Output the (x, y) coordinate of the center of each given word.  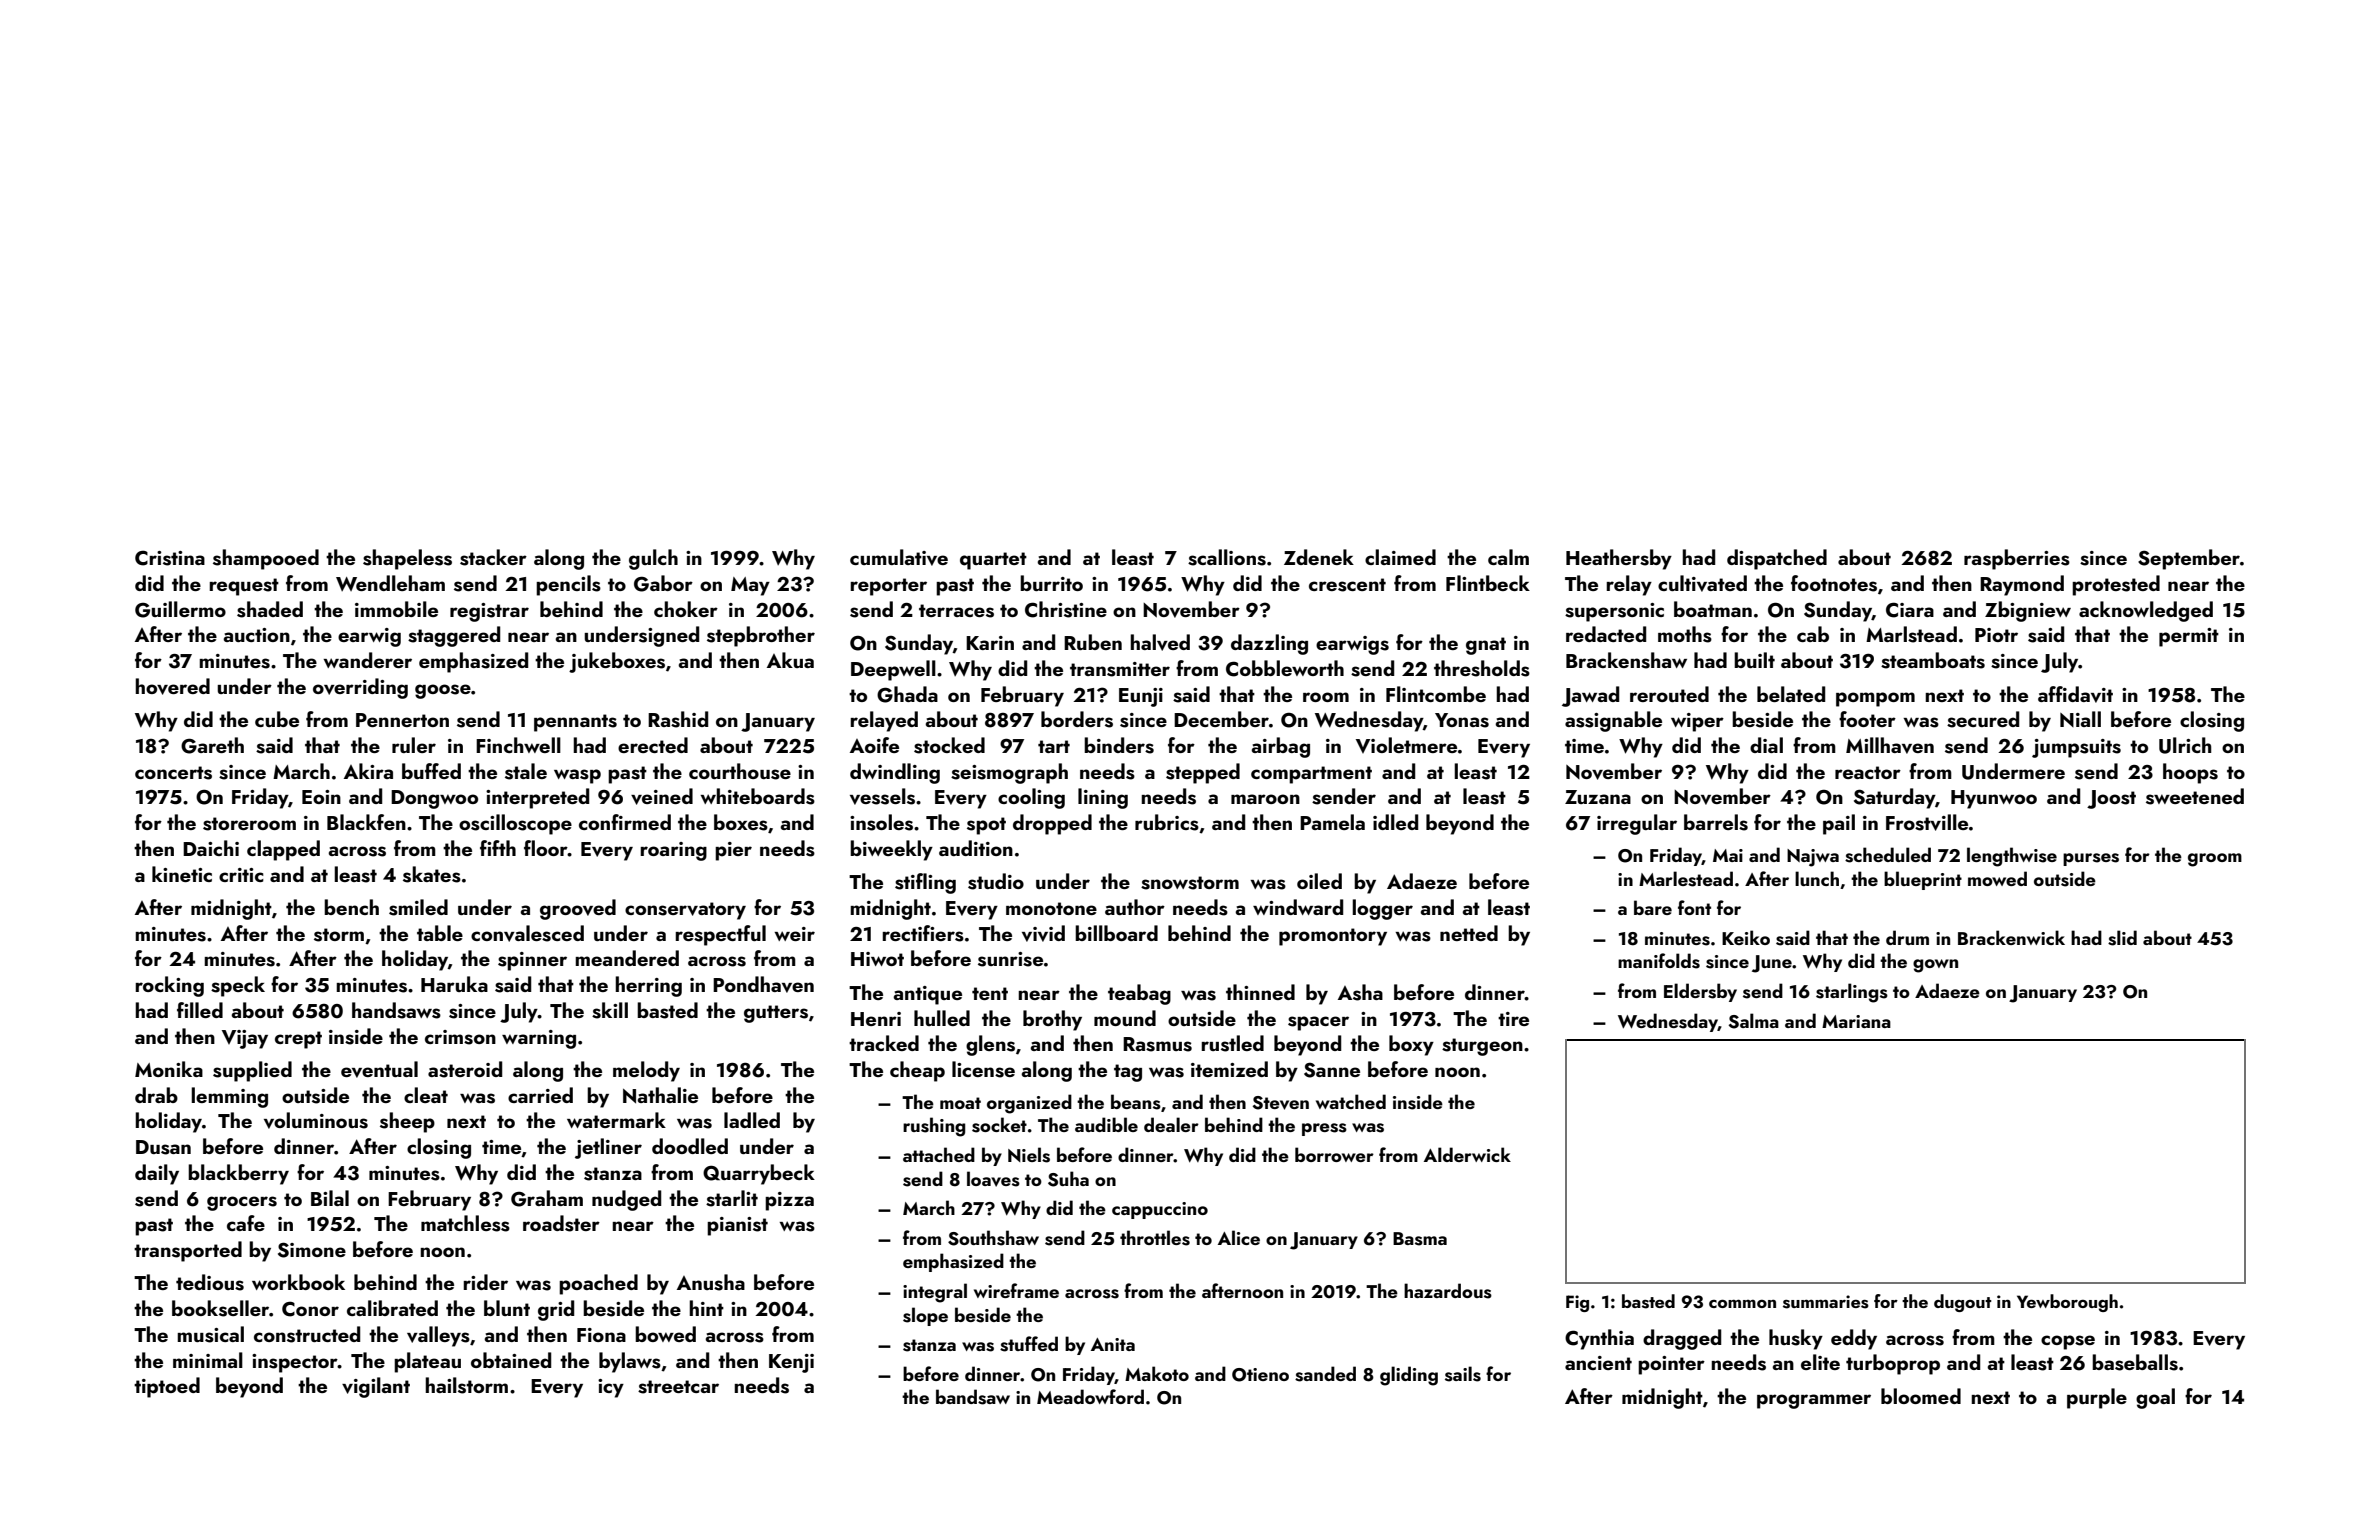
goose (443, 691)
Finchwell (518, 745)
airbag (1280, 747)
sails (1463, 1374)
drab (156, 1095)
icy (611, 1388)
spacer (1318, 1023)
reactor (1868, 772)
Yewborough (2067, 1303)
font (1694, 907)
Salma (1754, 1021)
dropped (1052, 824)
